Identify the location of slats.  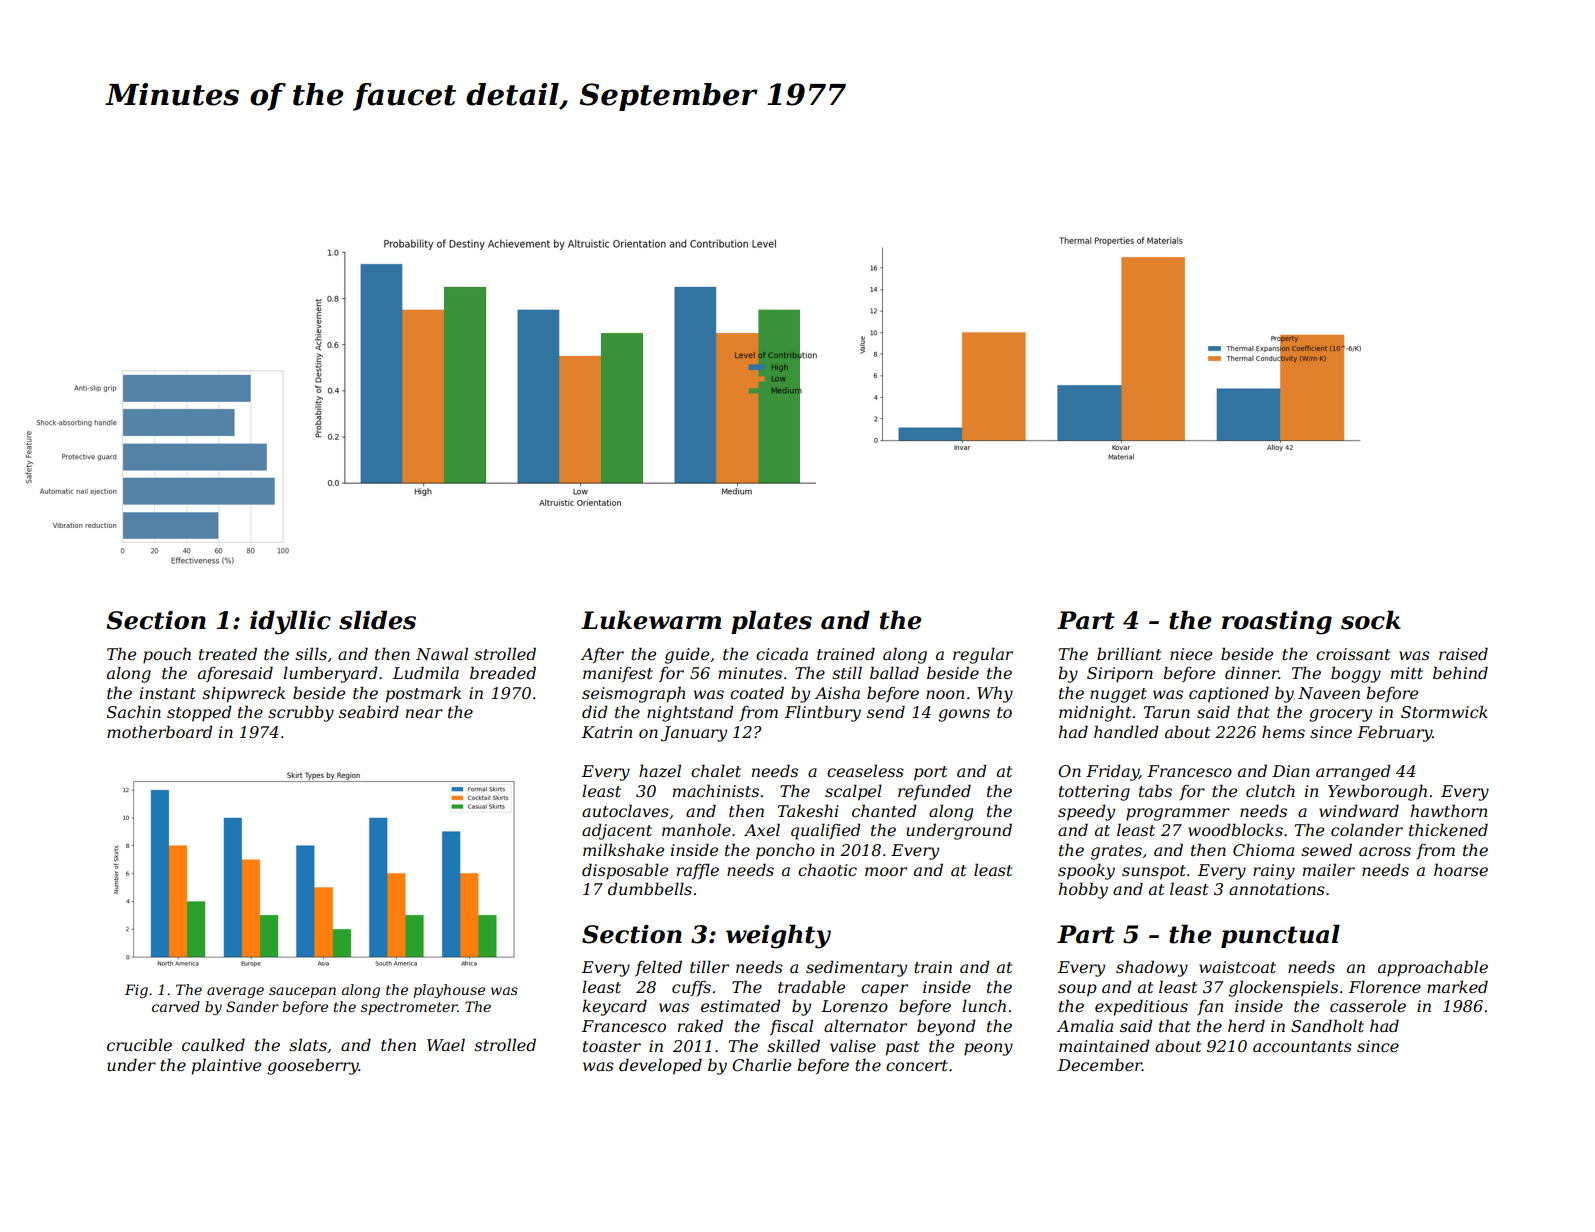
(308, 1044).
